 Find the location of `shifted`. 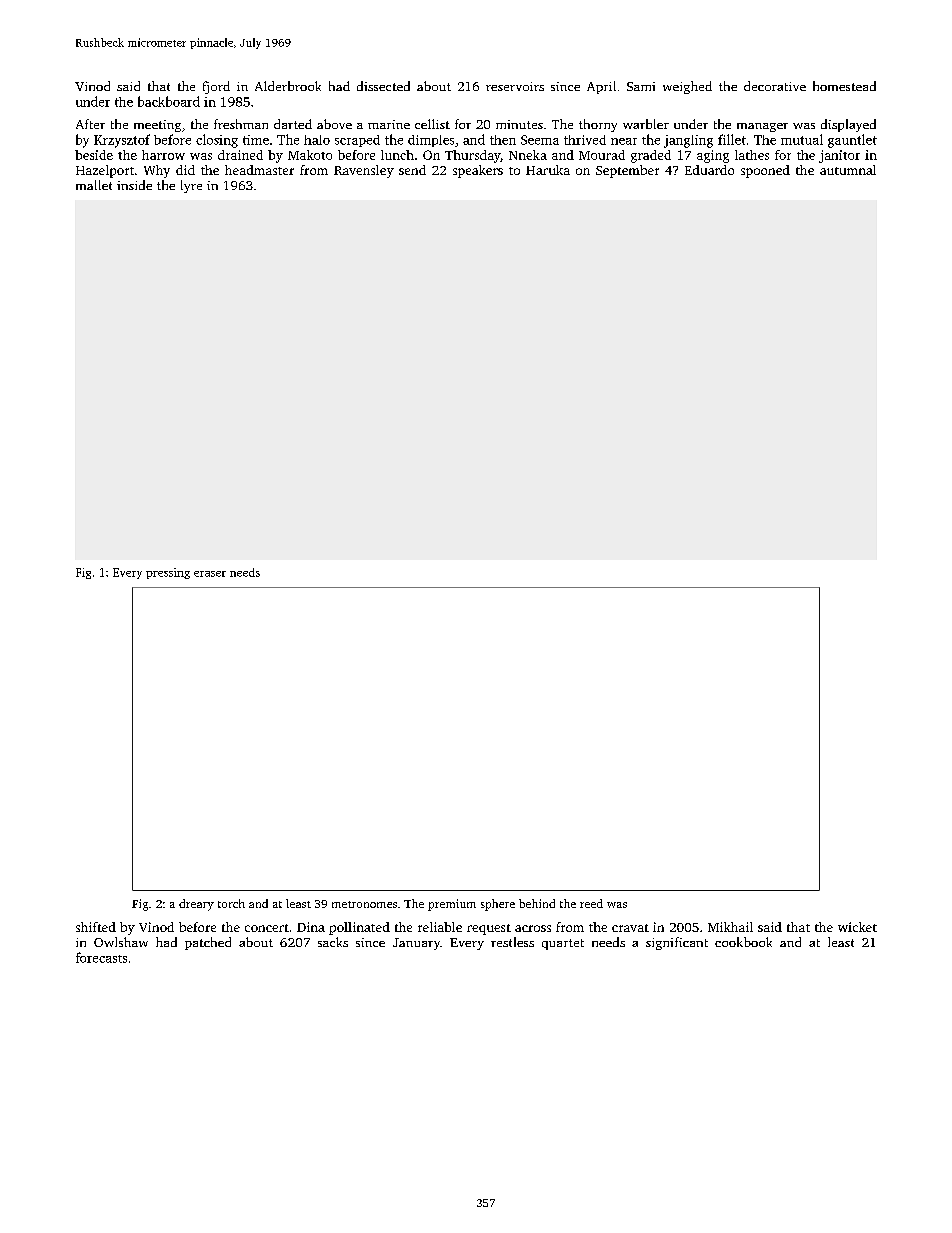

shifted is located at coordinates (96, 927).
